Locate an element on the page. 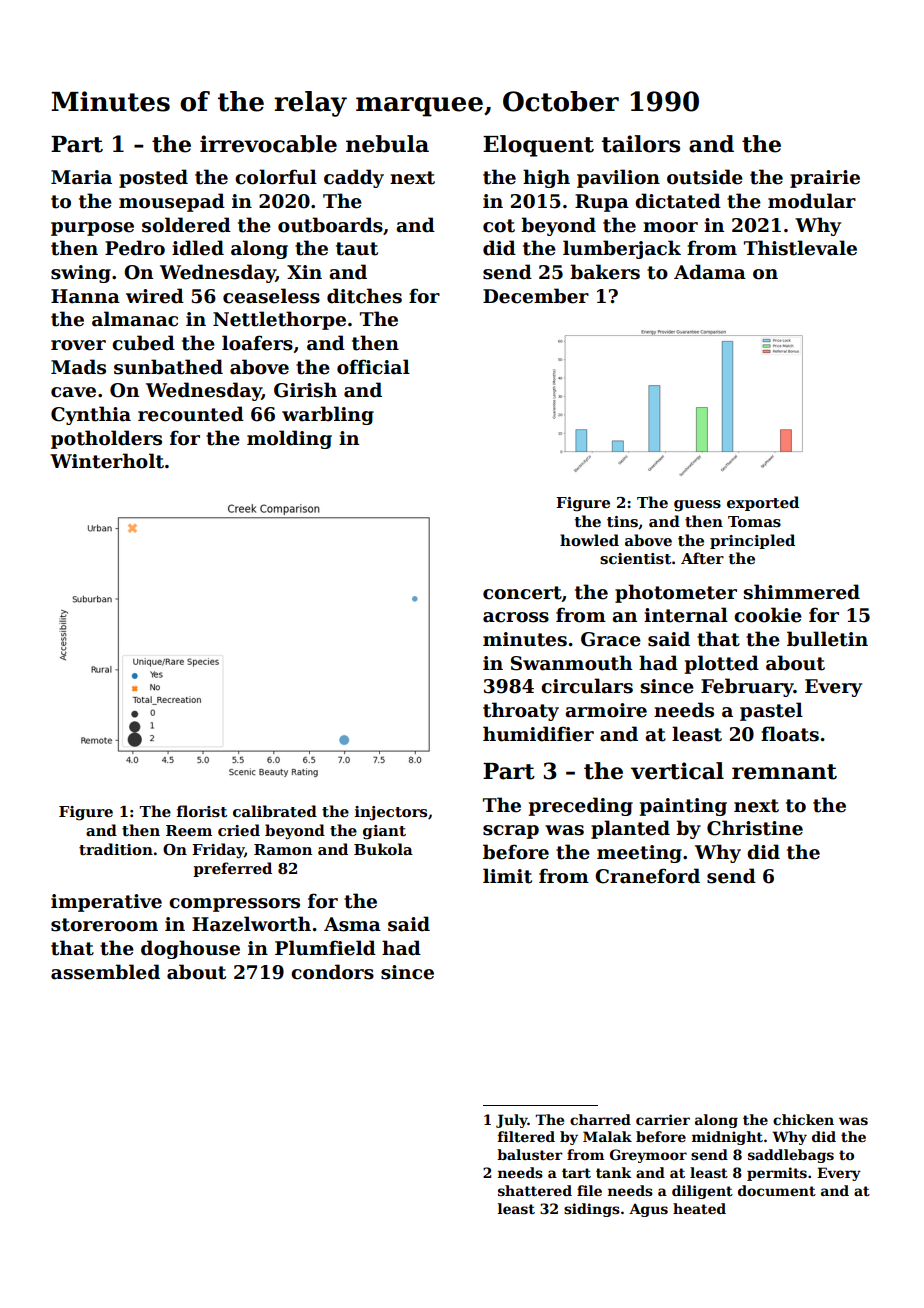 This image has height=1308, width=924. injectors is located at coordinates (391, 813).
